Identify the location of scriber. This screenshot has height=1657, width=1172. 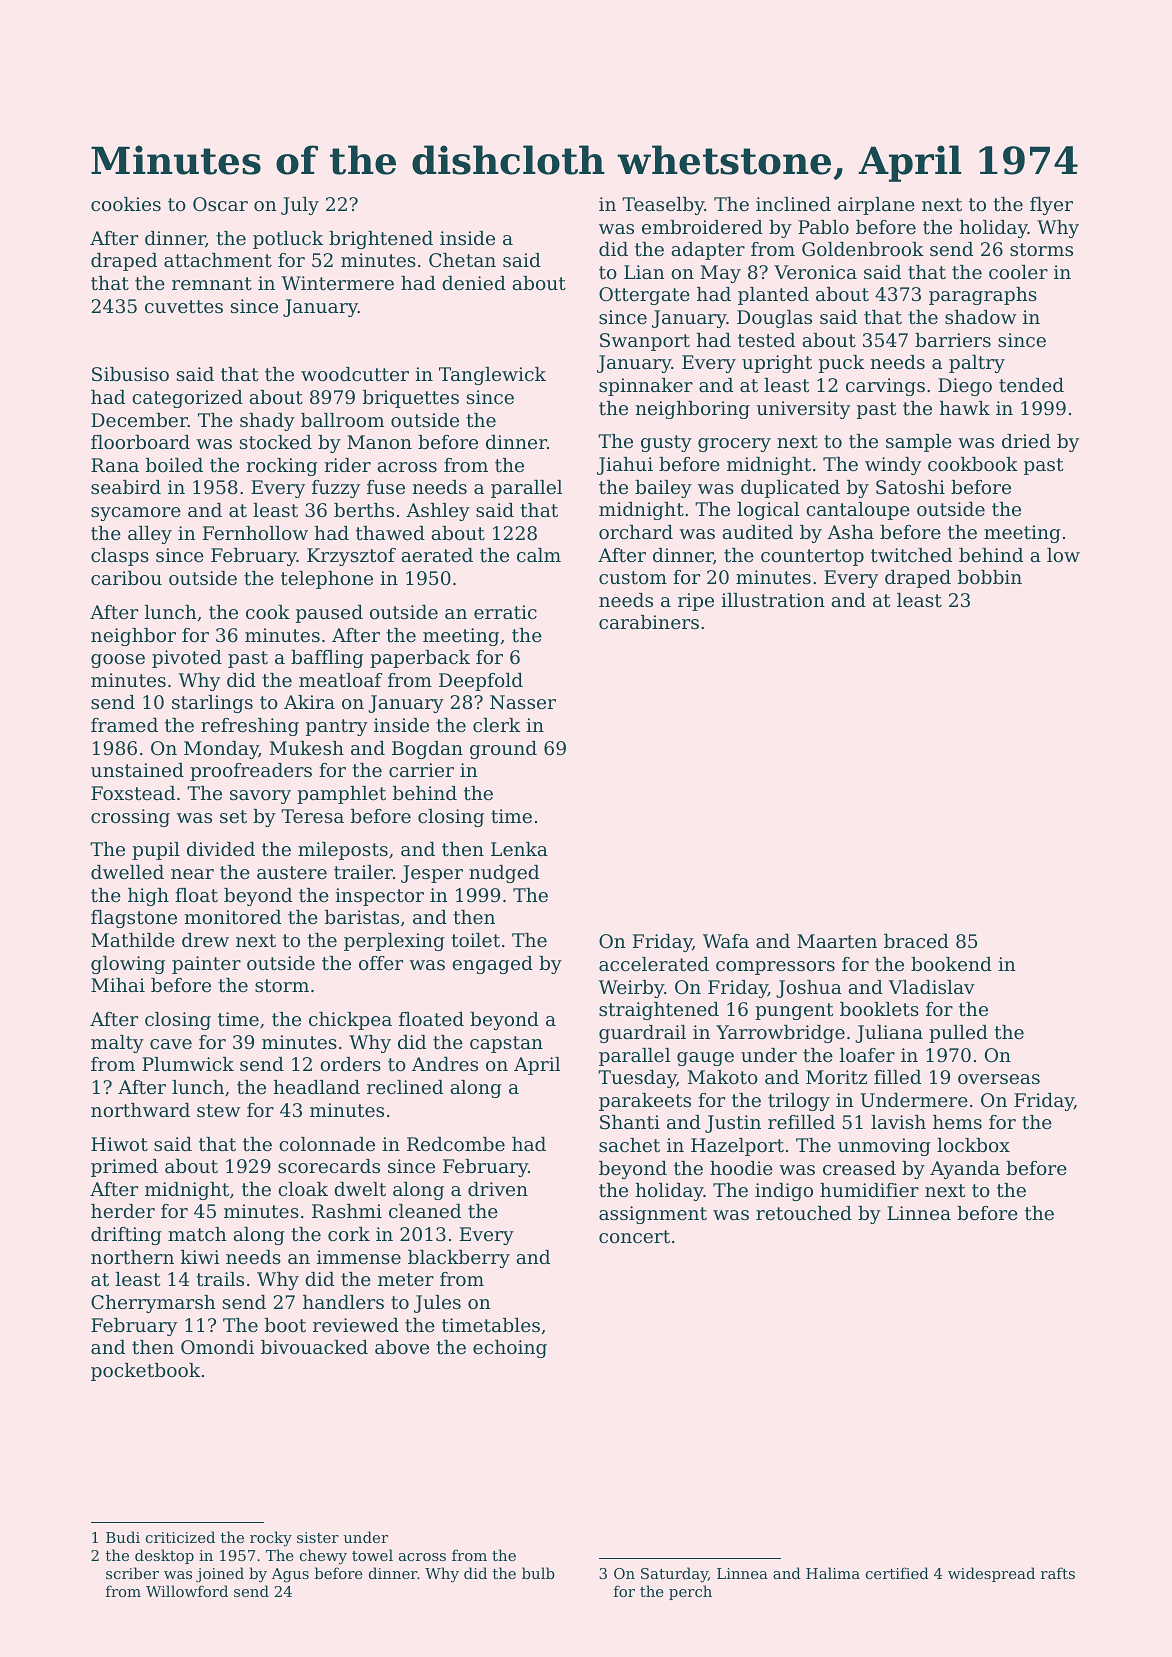
(132, 1573).
